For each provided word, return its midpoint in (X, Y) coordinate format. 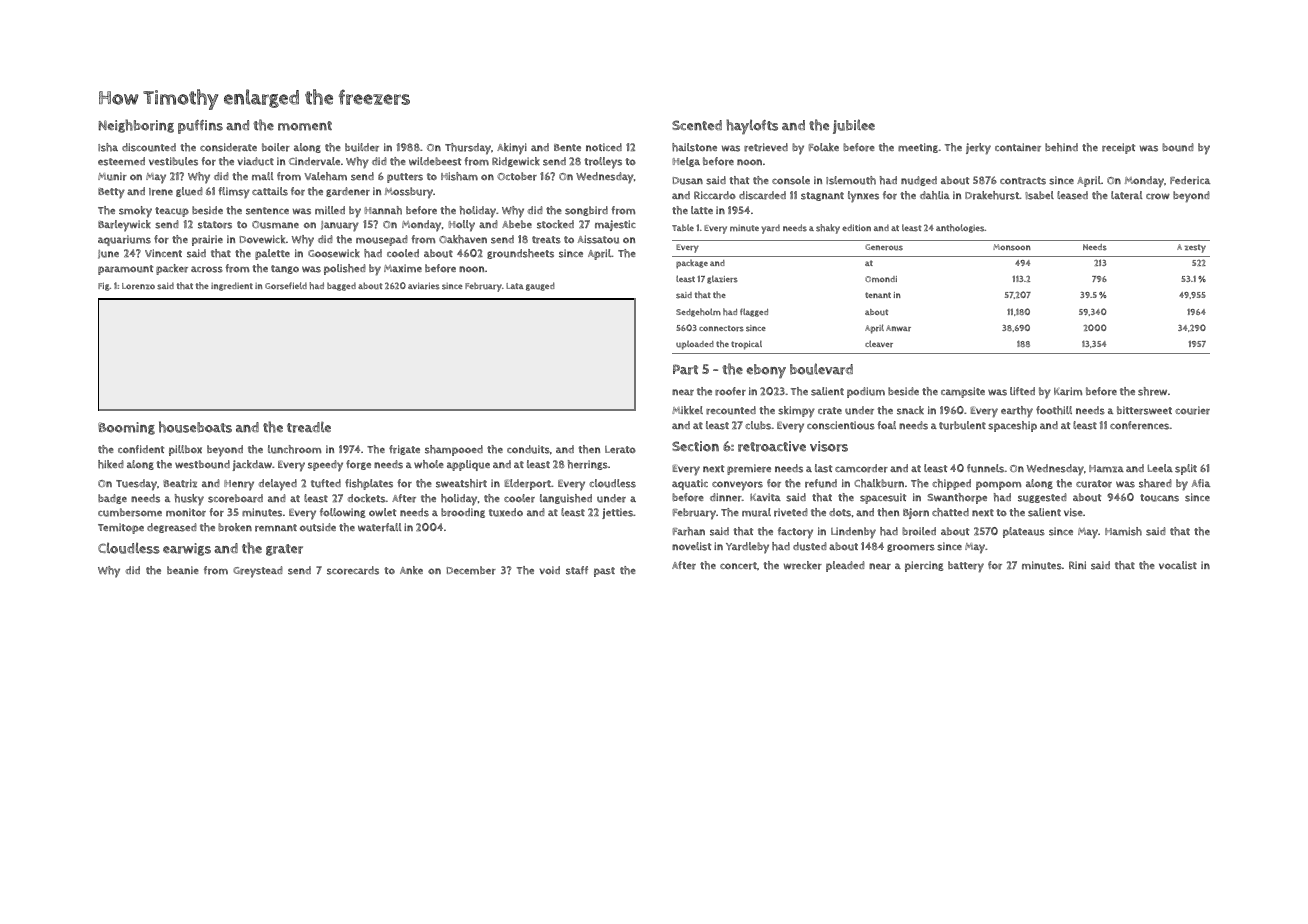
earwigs (187, 549)
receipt (1118, 148)
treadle (309, 427)
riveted (791, 512)
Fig (104, 286)
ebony (766, 371)
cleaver (879, 343)
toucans (1159, 498)
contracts (1023, 181)
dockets (366, 498)
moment (305, 126)
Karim (1068, 391)
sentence (267, 211)
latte (702, 210)
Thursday (468, 149)
